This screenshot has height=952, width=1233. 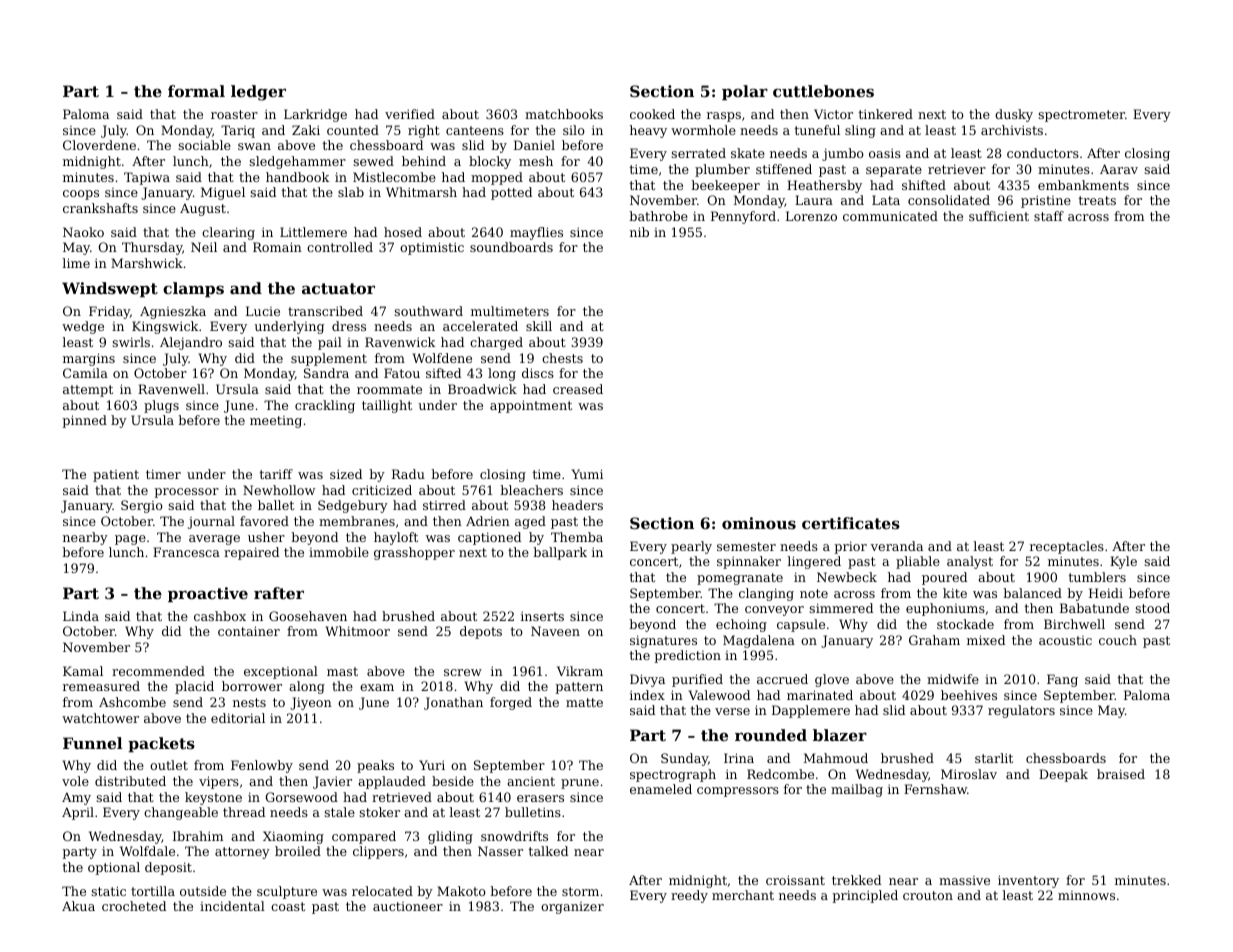 What do you see at coordinates (740, 579) in the screenshot?
I see `pomegranate` at bounding box center [740, 579].
